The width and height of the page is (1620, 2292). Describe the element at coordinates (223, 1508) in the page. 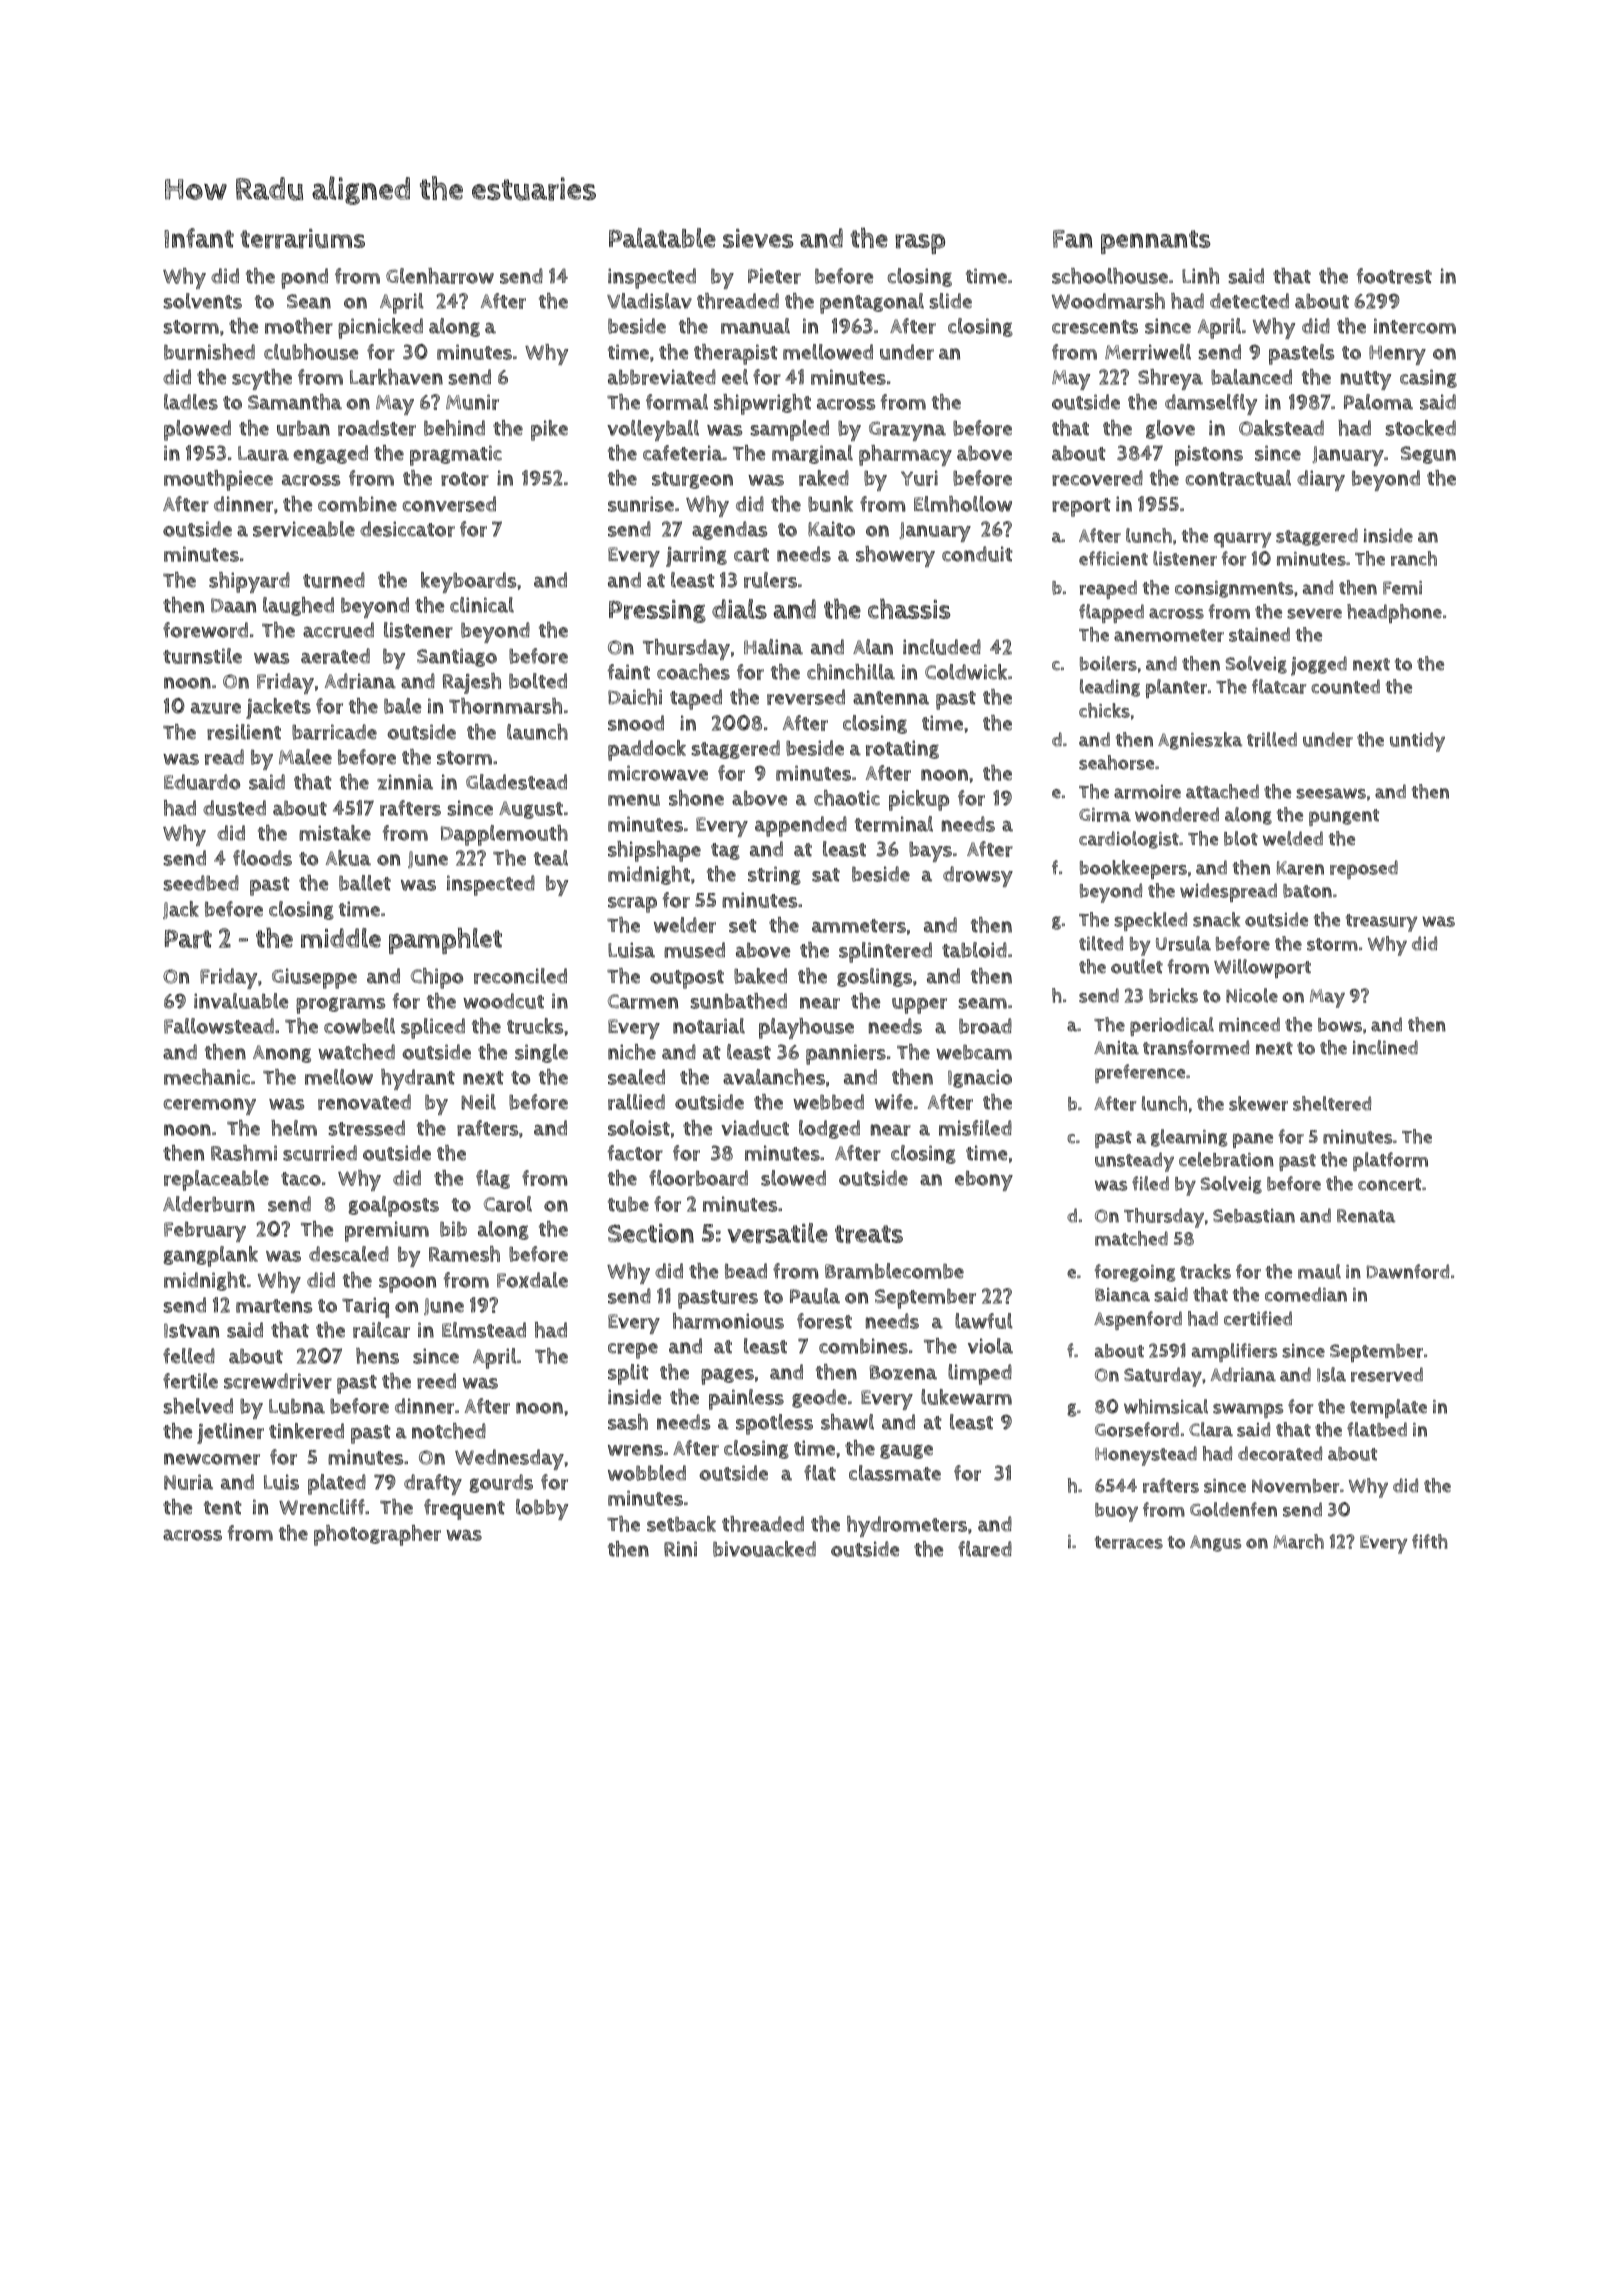

I see `tent` at that location.
